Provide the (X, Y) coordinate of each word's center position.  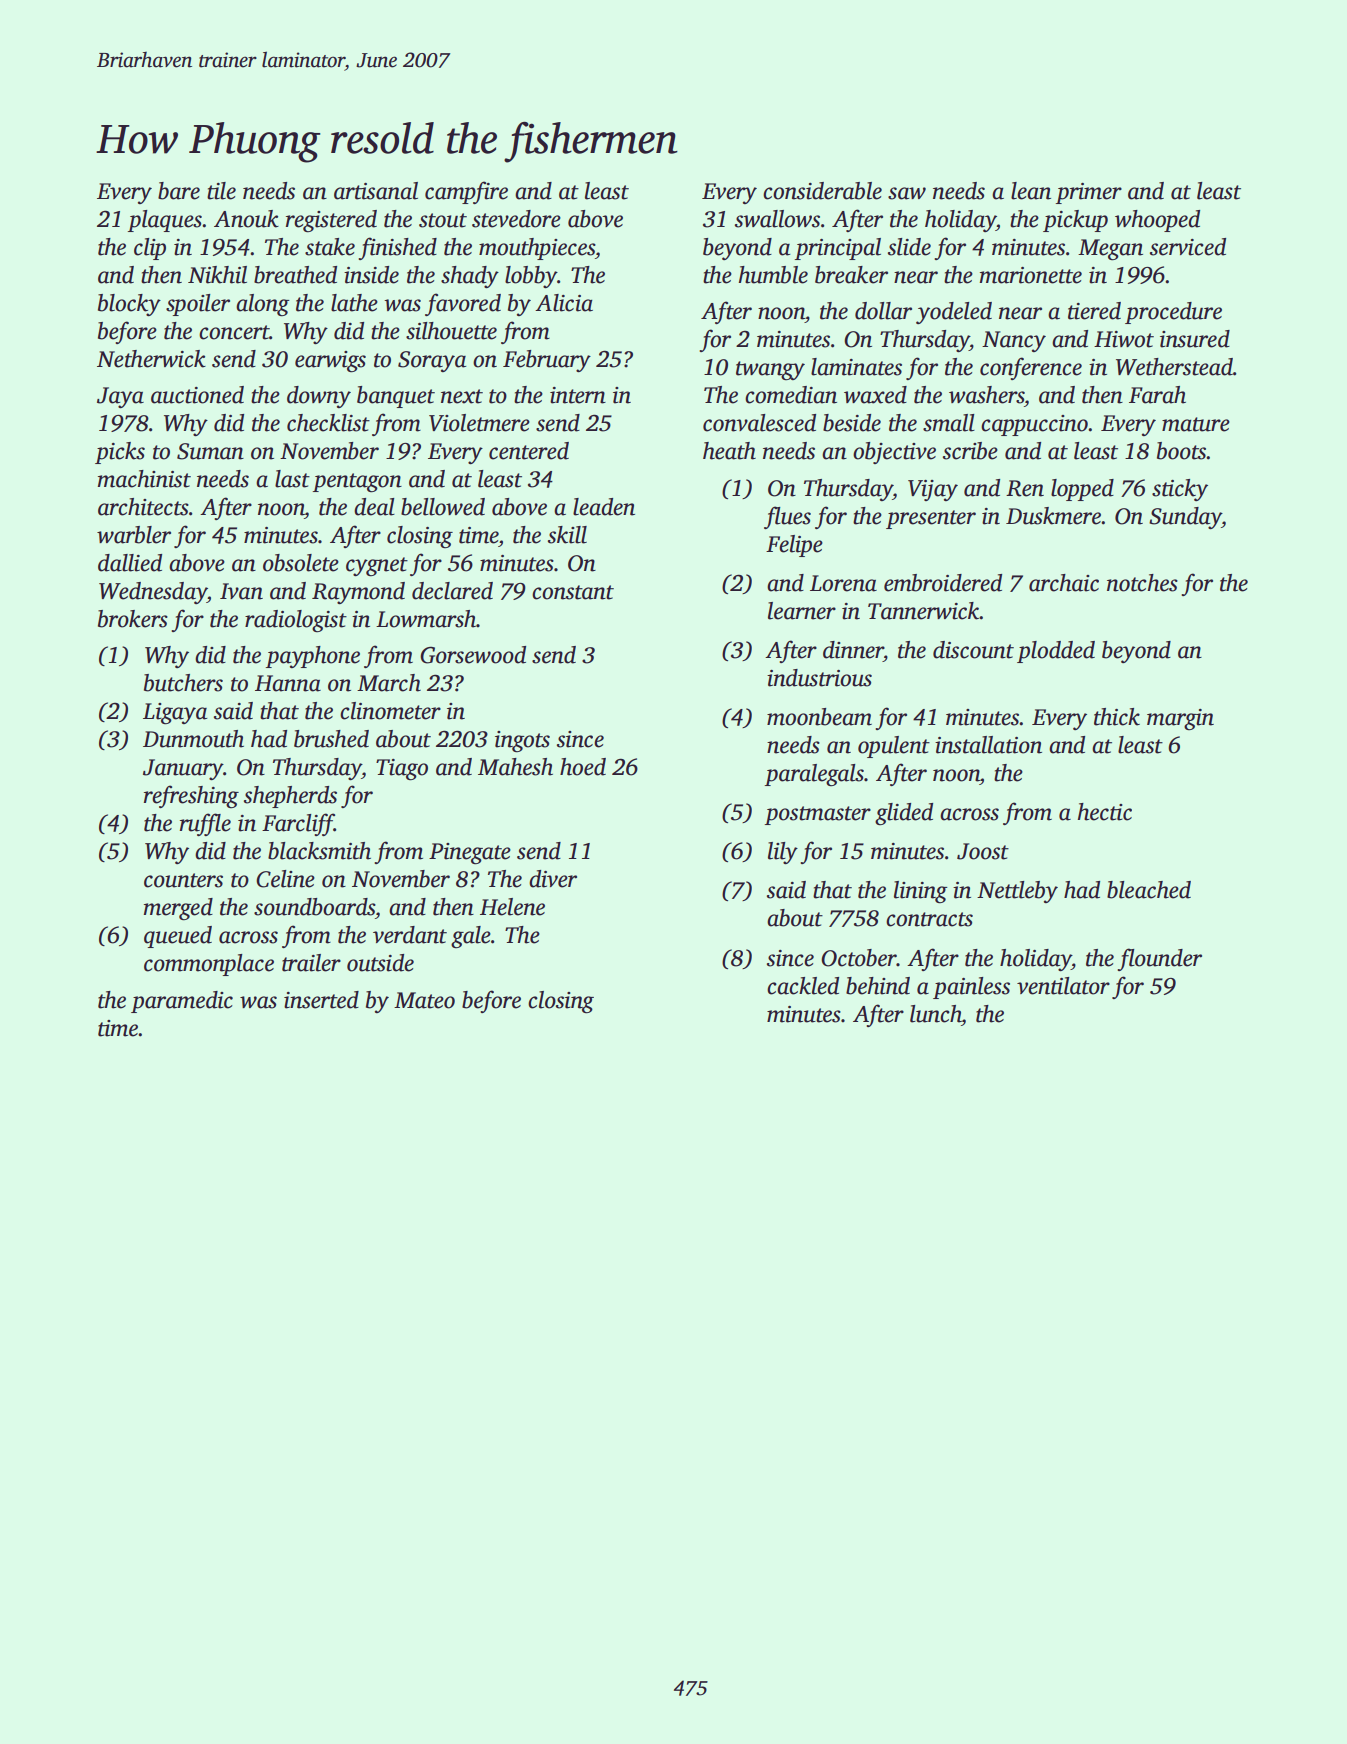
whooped (1157, 221)
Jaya (120, 397)
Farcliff (298, 824)
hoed (583, 767)
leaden (604, 507)
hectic (1105, 812)
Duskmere (1053, 516)
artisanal (376, 191)
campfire (466, 192)
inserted (321, 1000)
